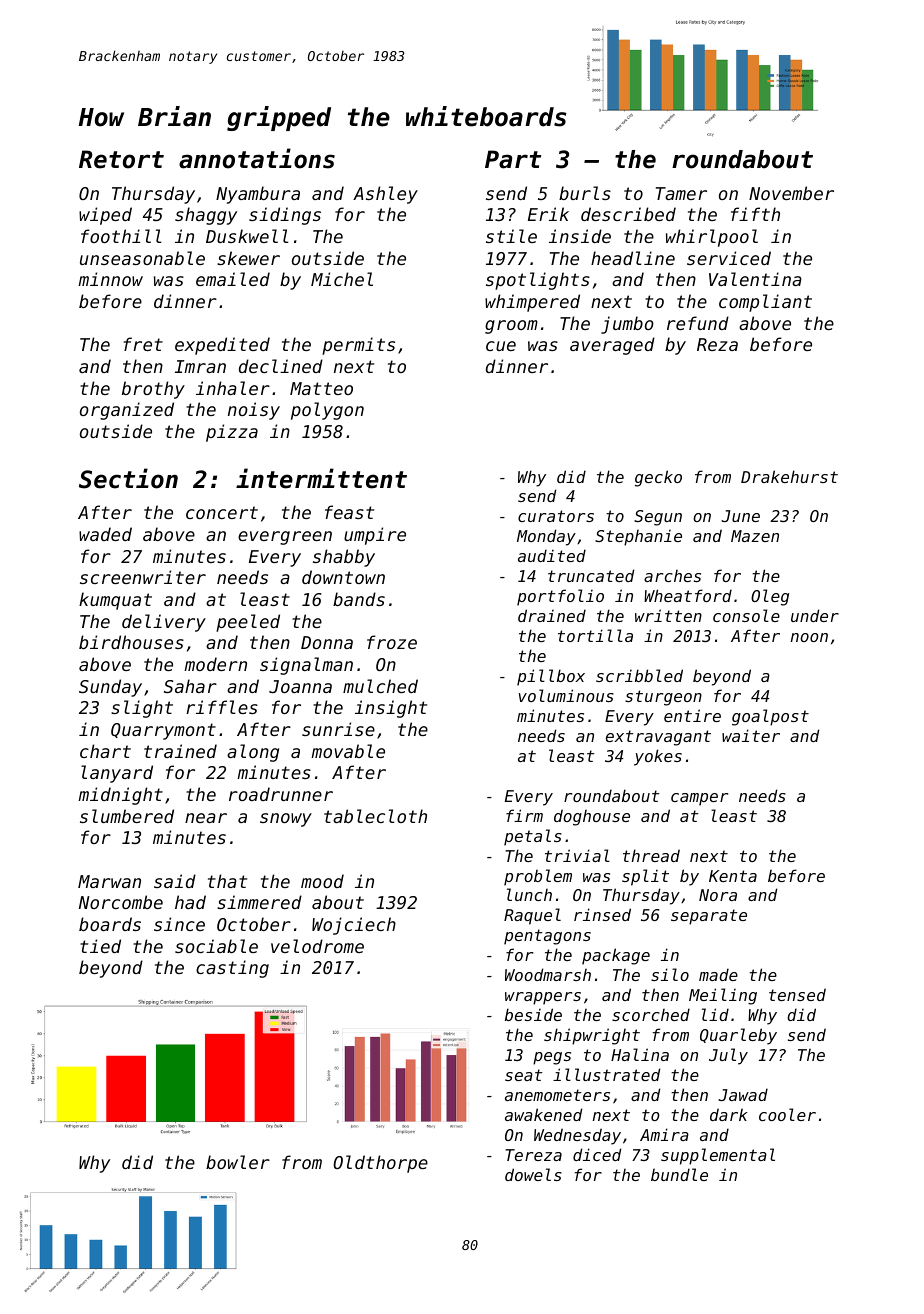 The image size is (924, 1314). I want to click on near, so click(206, 818).
